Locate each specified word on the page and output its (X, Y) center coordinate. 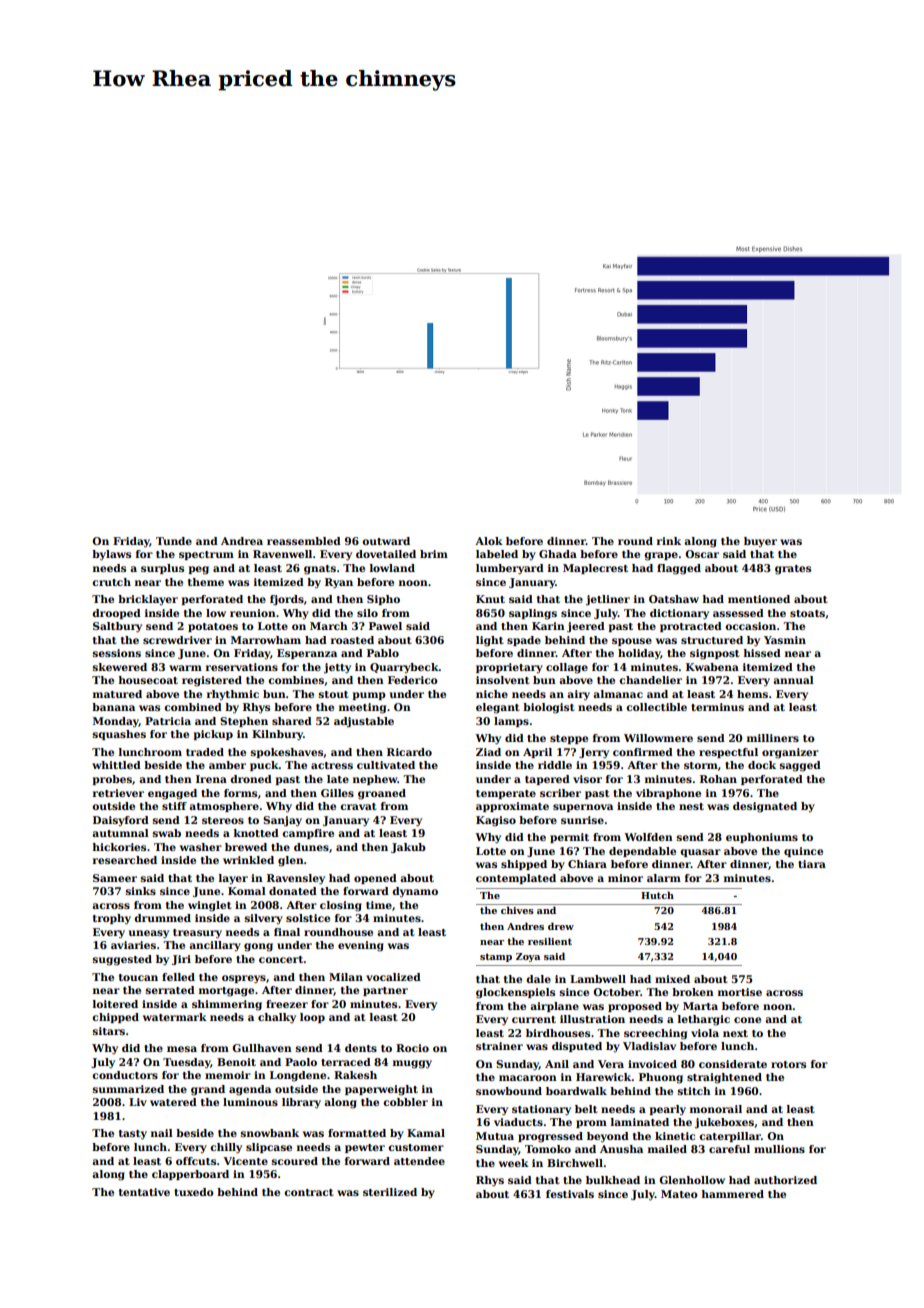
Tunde (174, 541)
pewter (365, 1148)
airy (578, 695)
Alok (489, 541)
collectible (656, 707)
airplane (554, 1007)
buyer (760, 542)
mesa (182, 1049)
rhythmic (233, 695)
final (287, 932)
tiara (812, 864)
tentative (144, 1192)
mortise (740, 992)
